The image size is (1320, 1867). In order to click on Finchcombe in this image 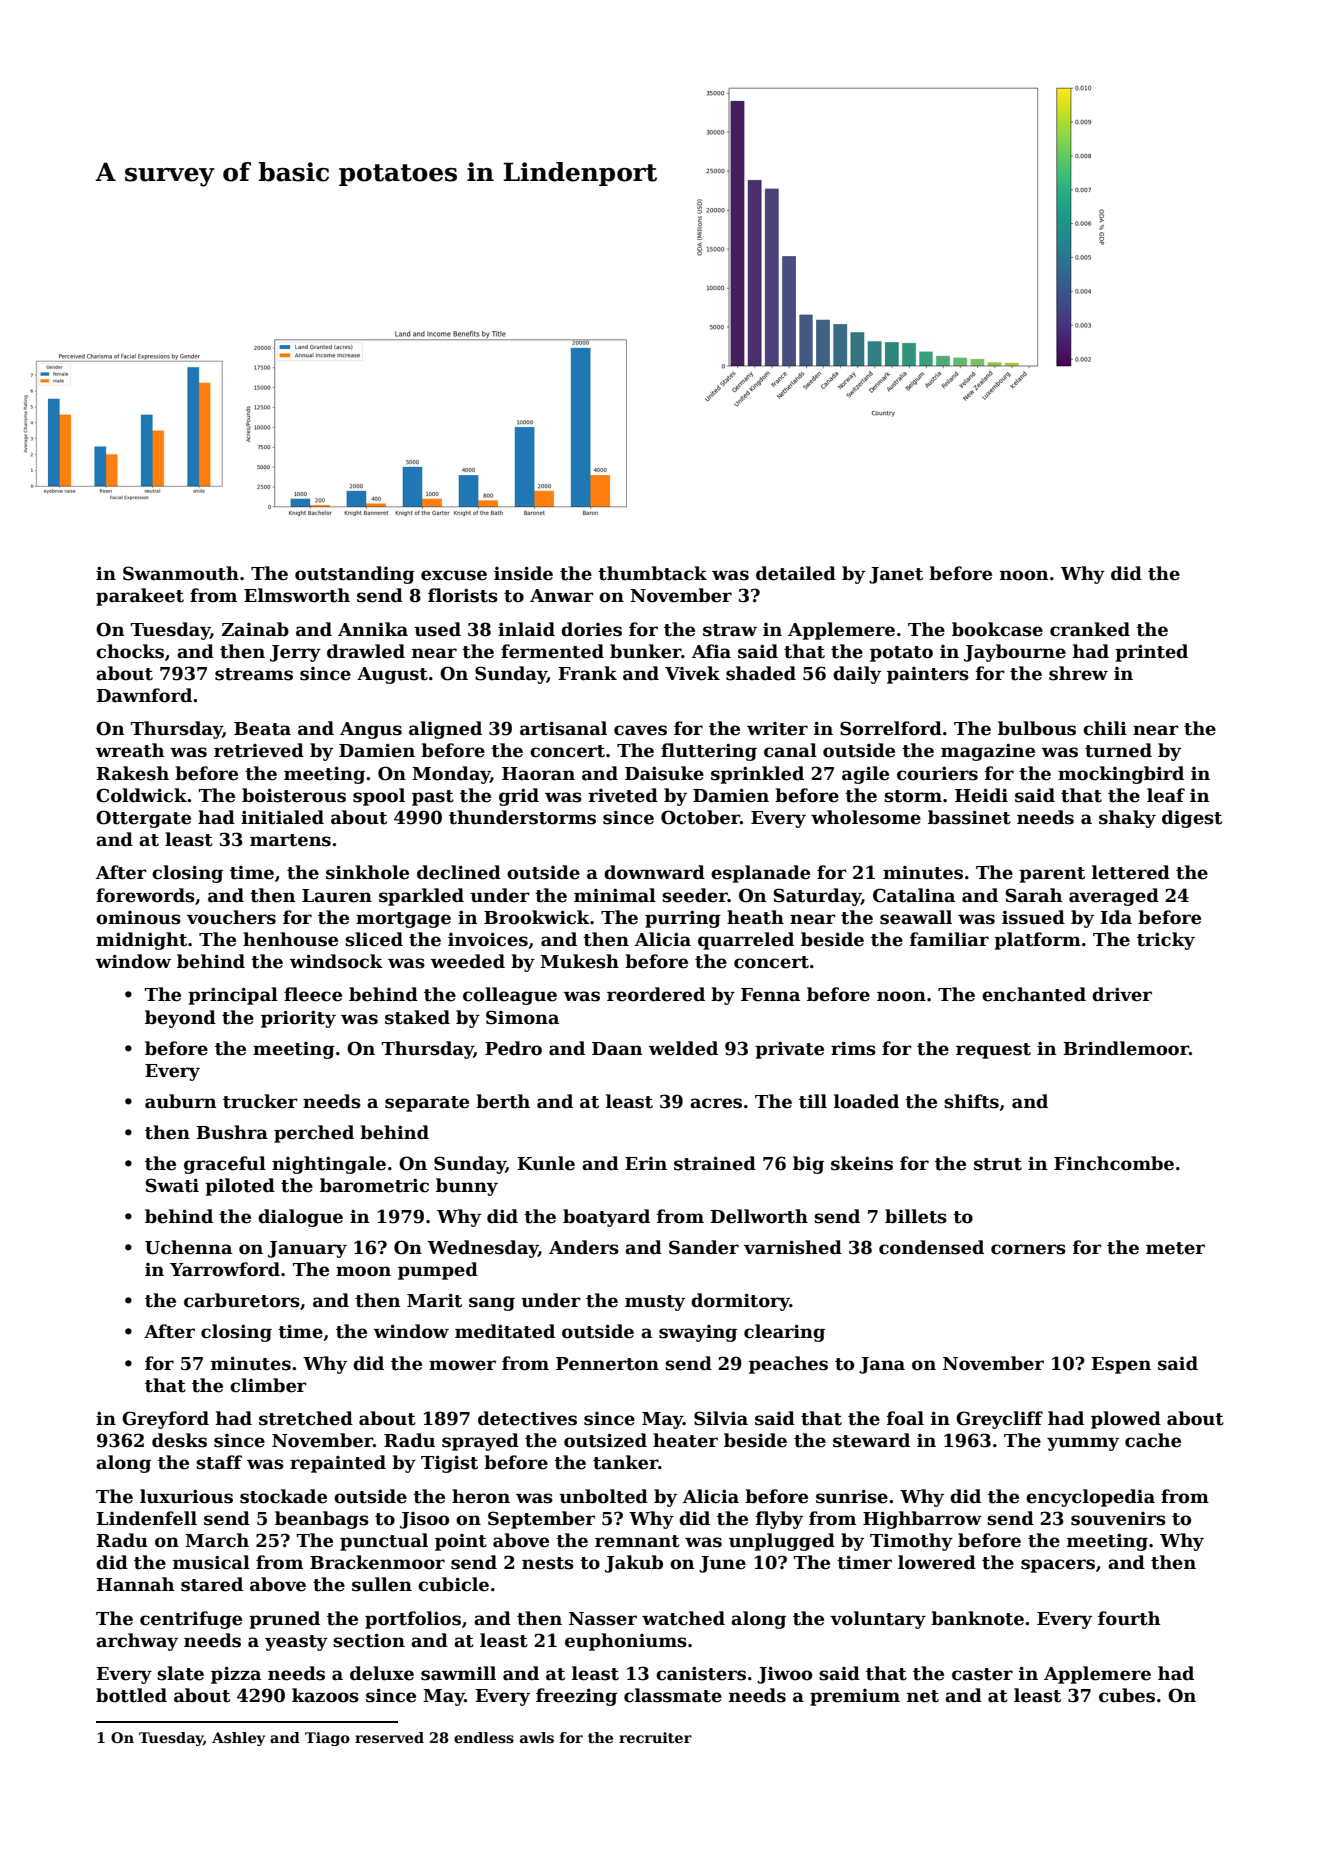, I will do `click(1114, 1163)`.
